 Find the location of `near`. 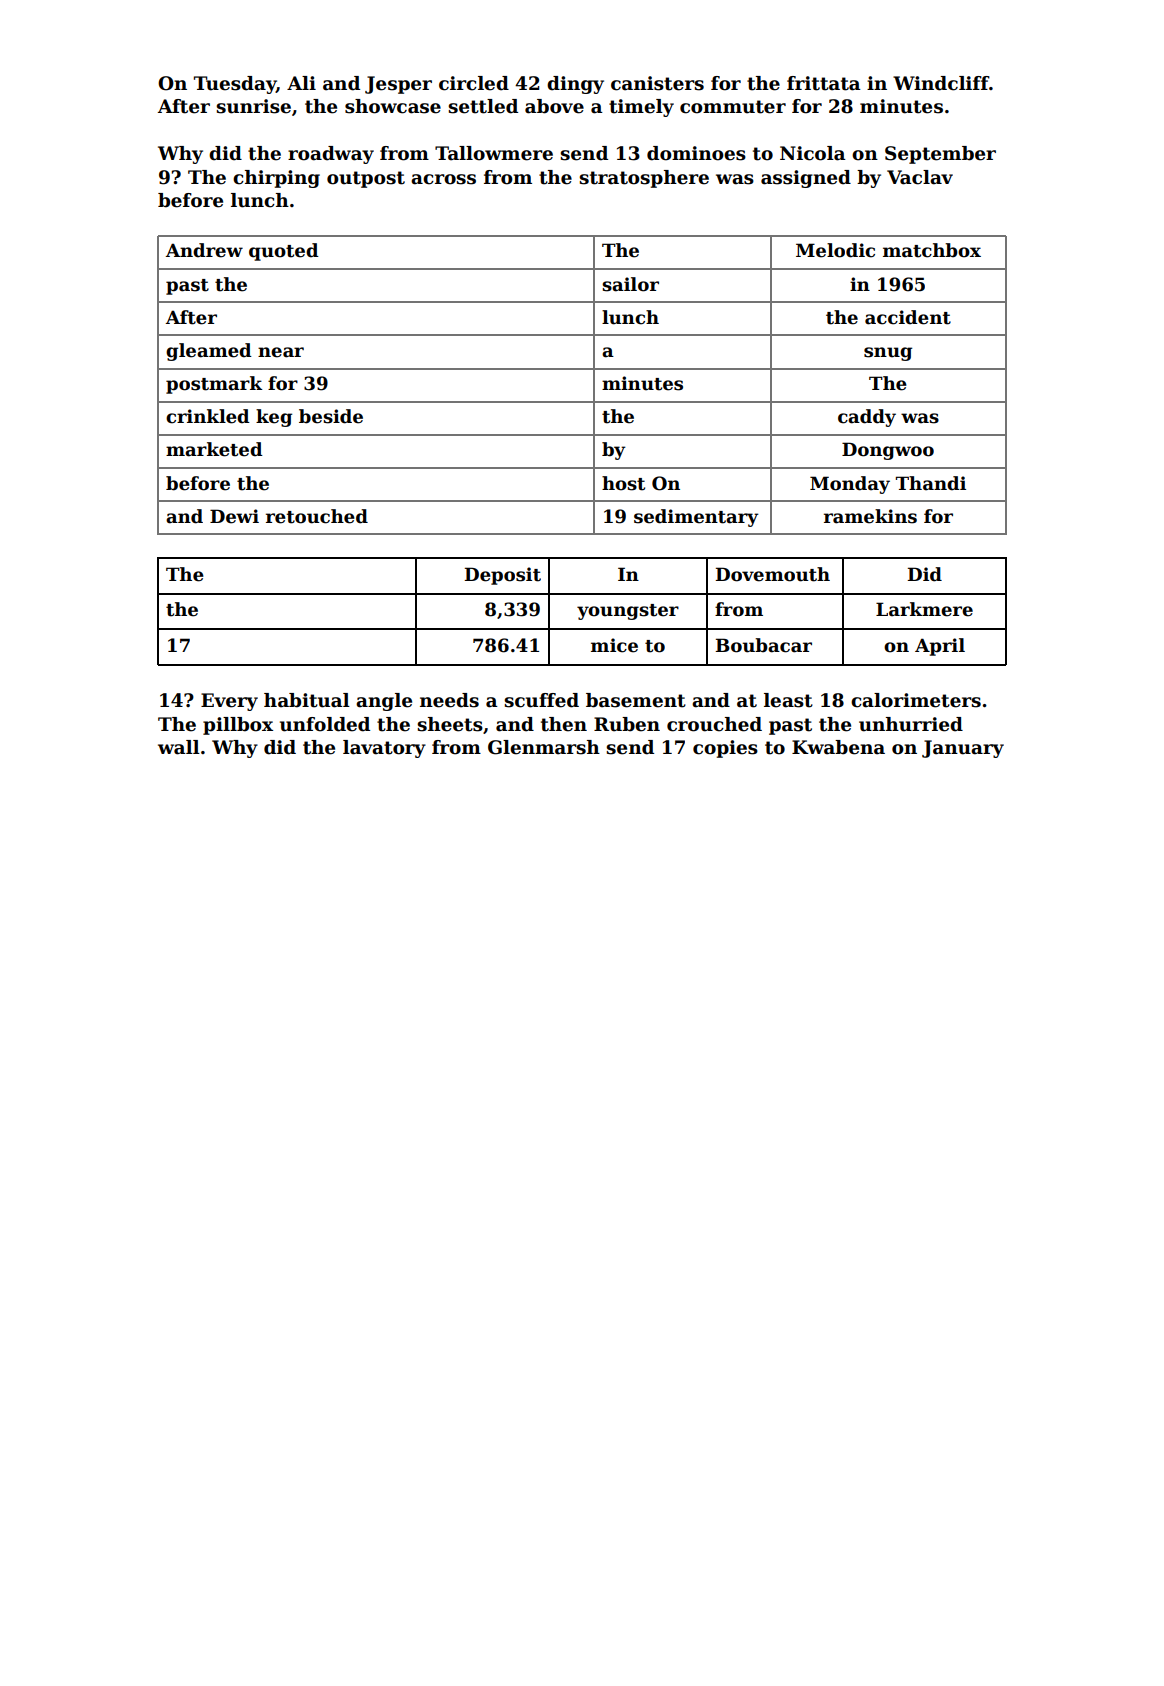

near is located at coordinates (281, 352).
